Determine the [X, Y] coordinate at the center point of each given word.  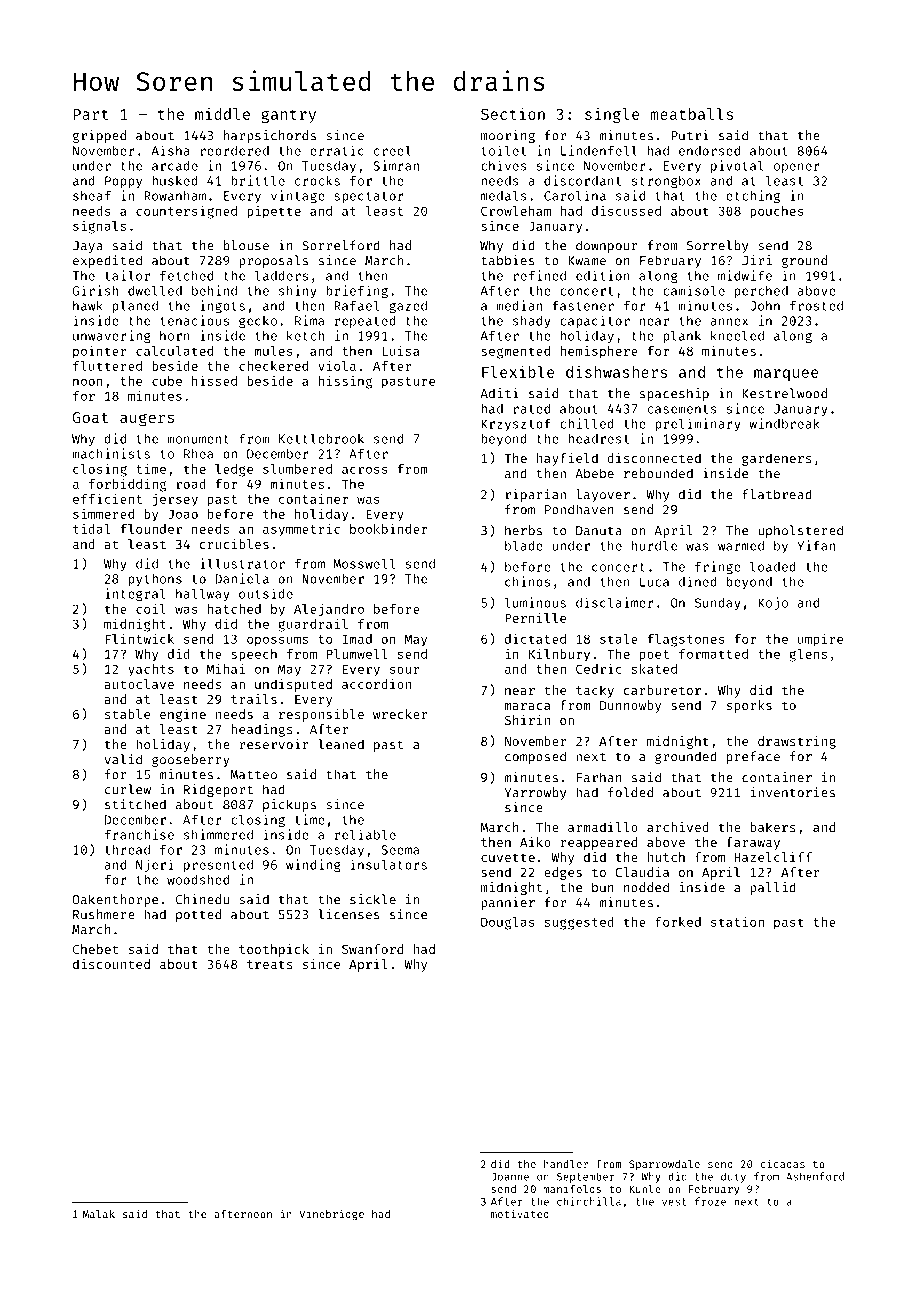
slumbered [297, 469]
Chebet [95, 949]
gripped [99, 136]
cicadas [783, 1163]
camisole [694, 290]
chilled [587, 423]
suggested [579, 923]
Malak [99, 1214]
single [612, 115]
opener [797, 168]
